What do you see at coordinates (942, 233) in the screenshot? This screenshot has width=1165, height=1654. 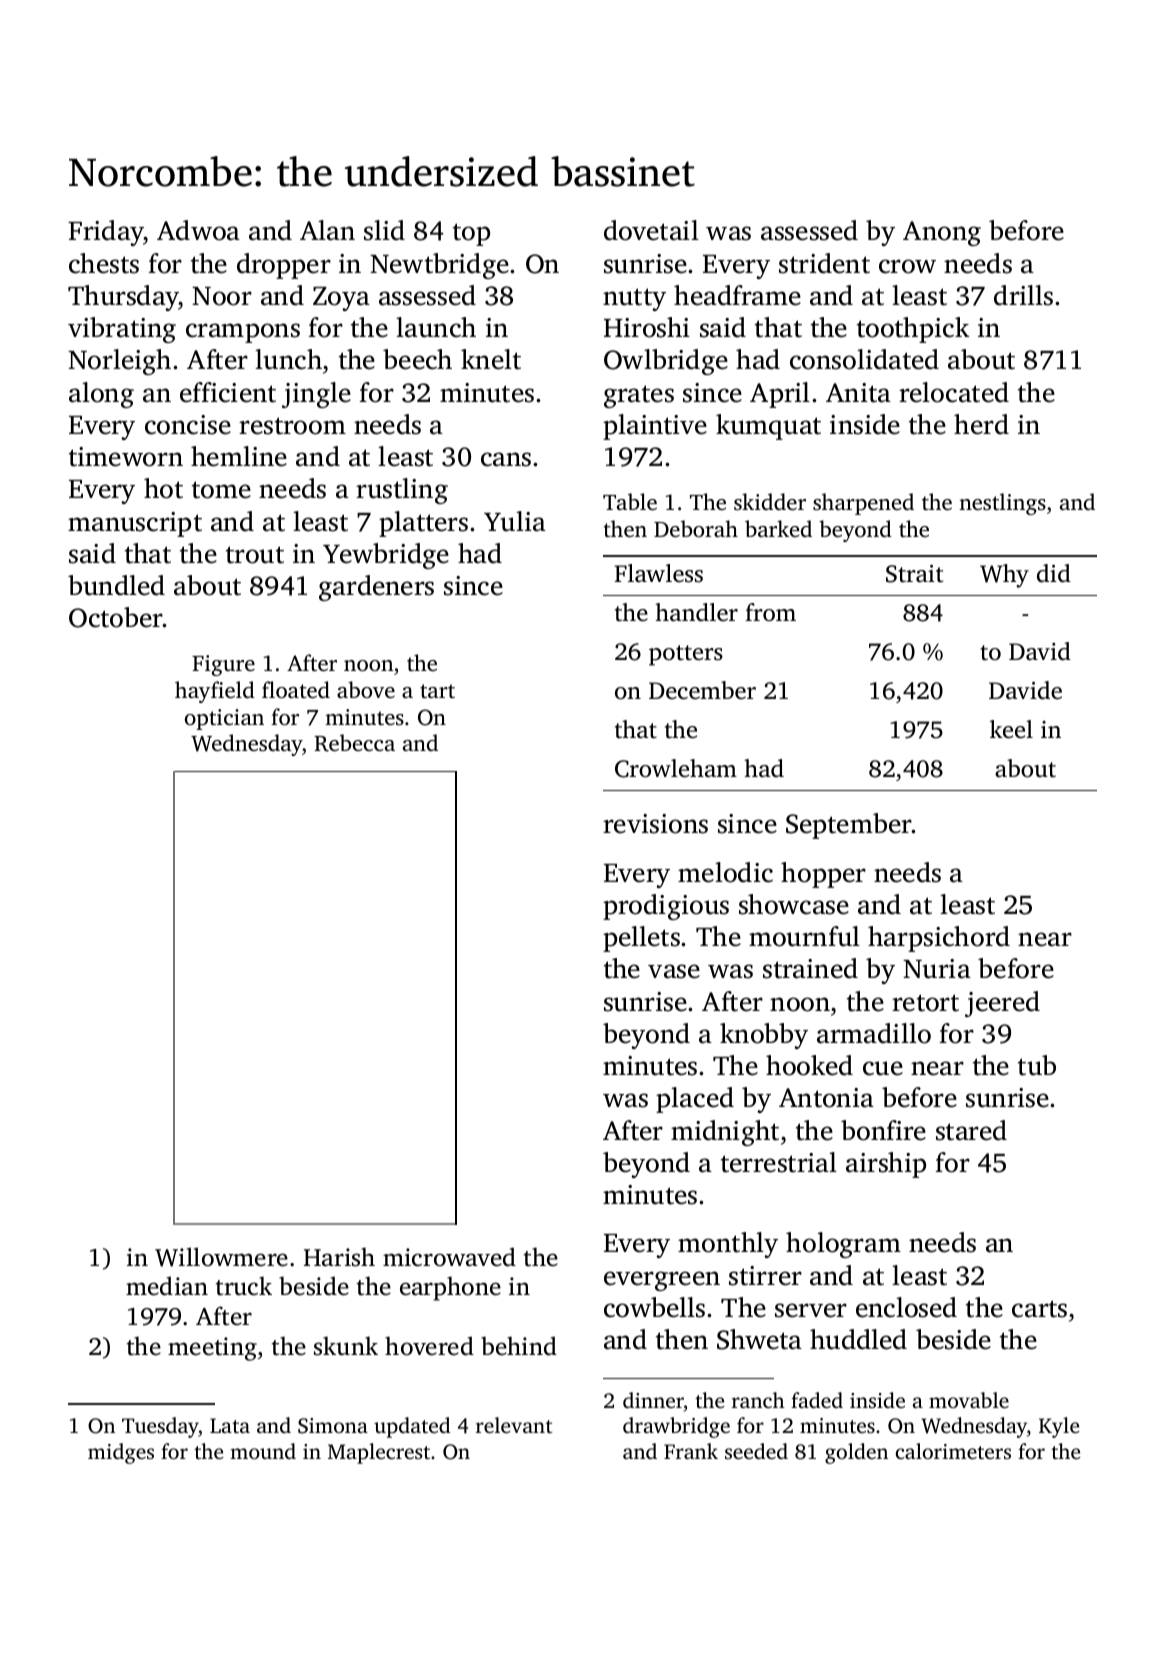 I see `Anong` at bounding box center [942, 233].
